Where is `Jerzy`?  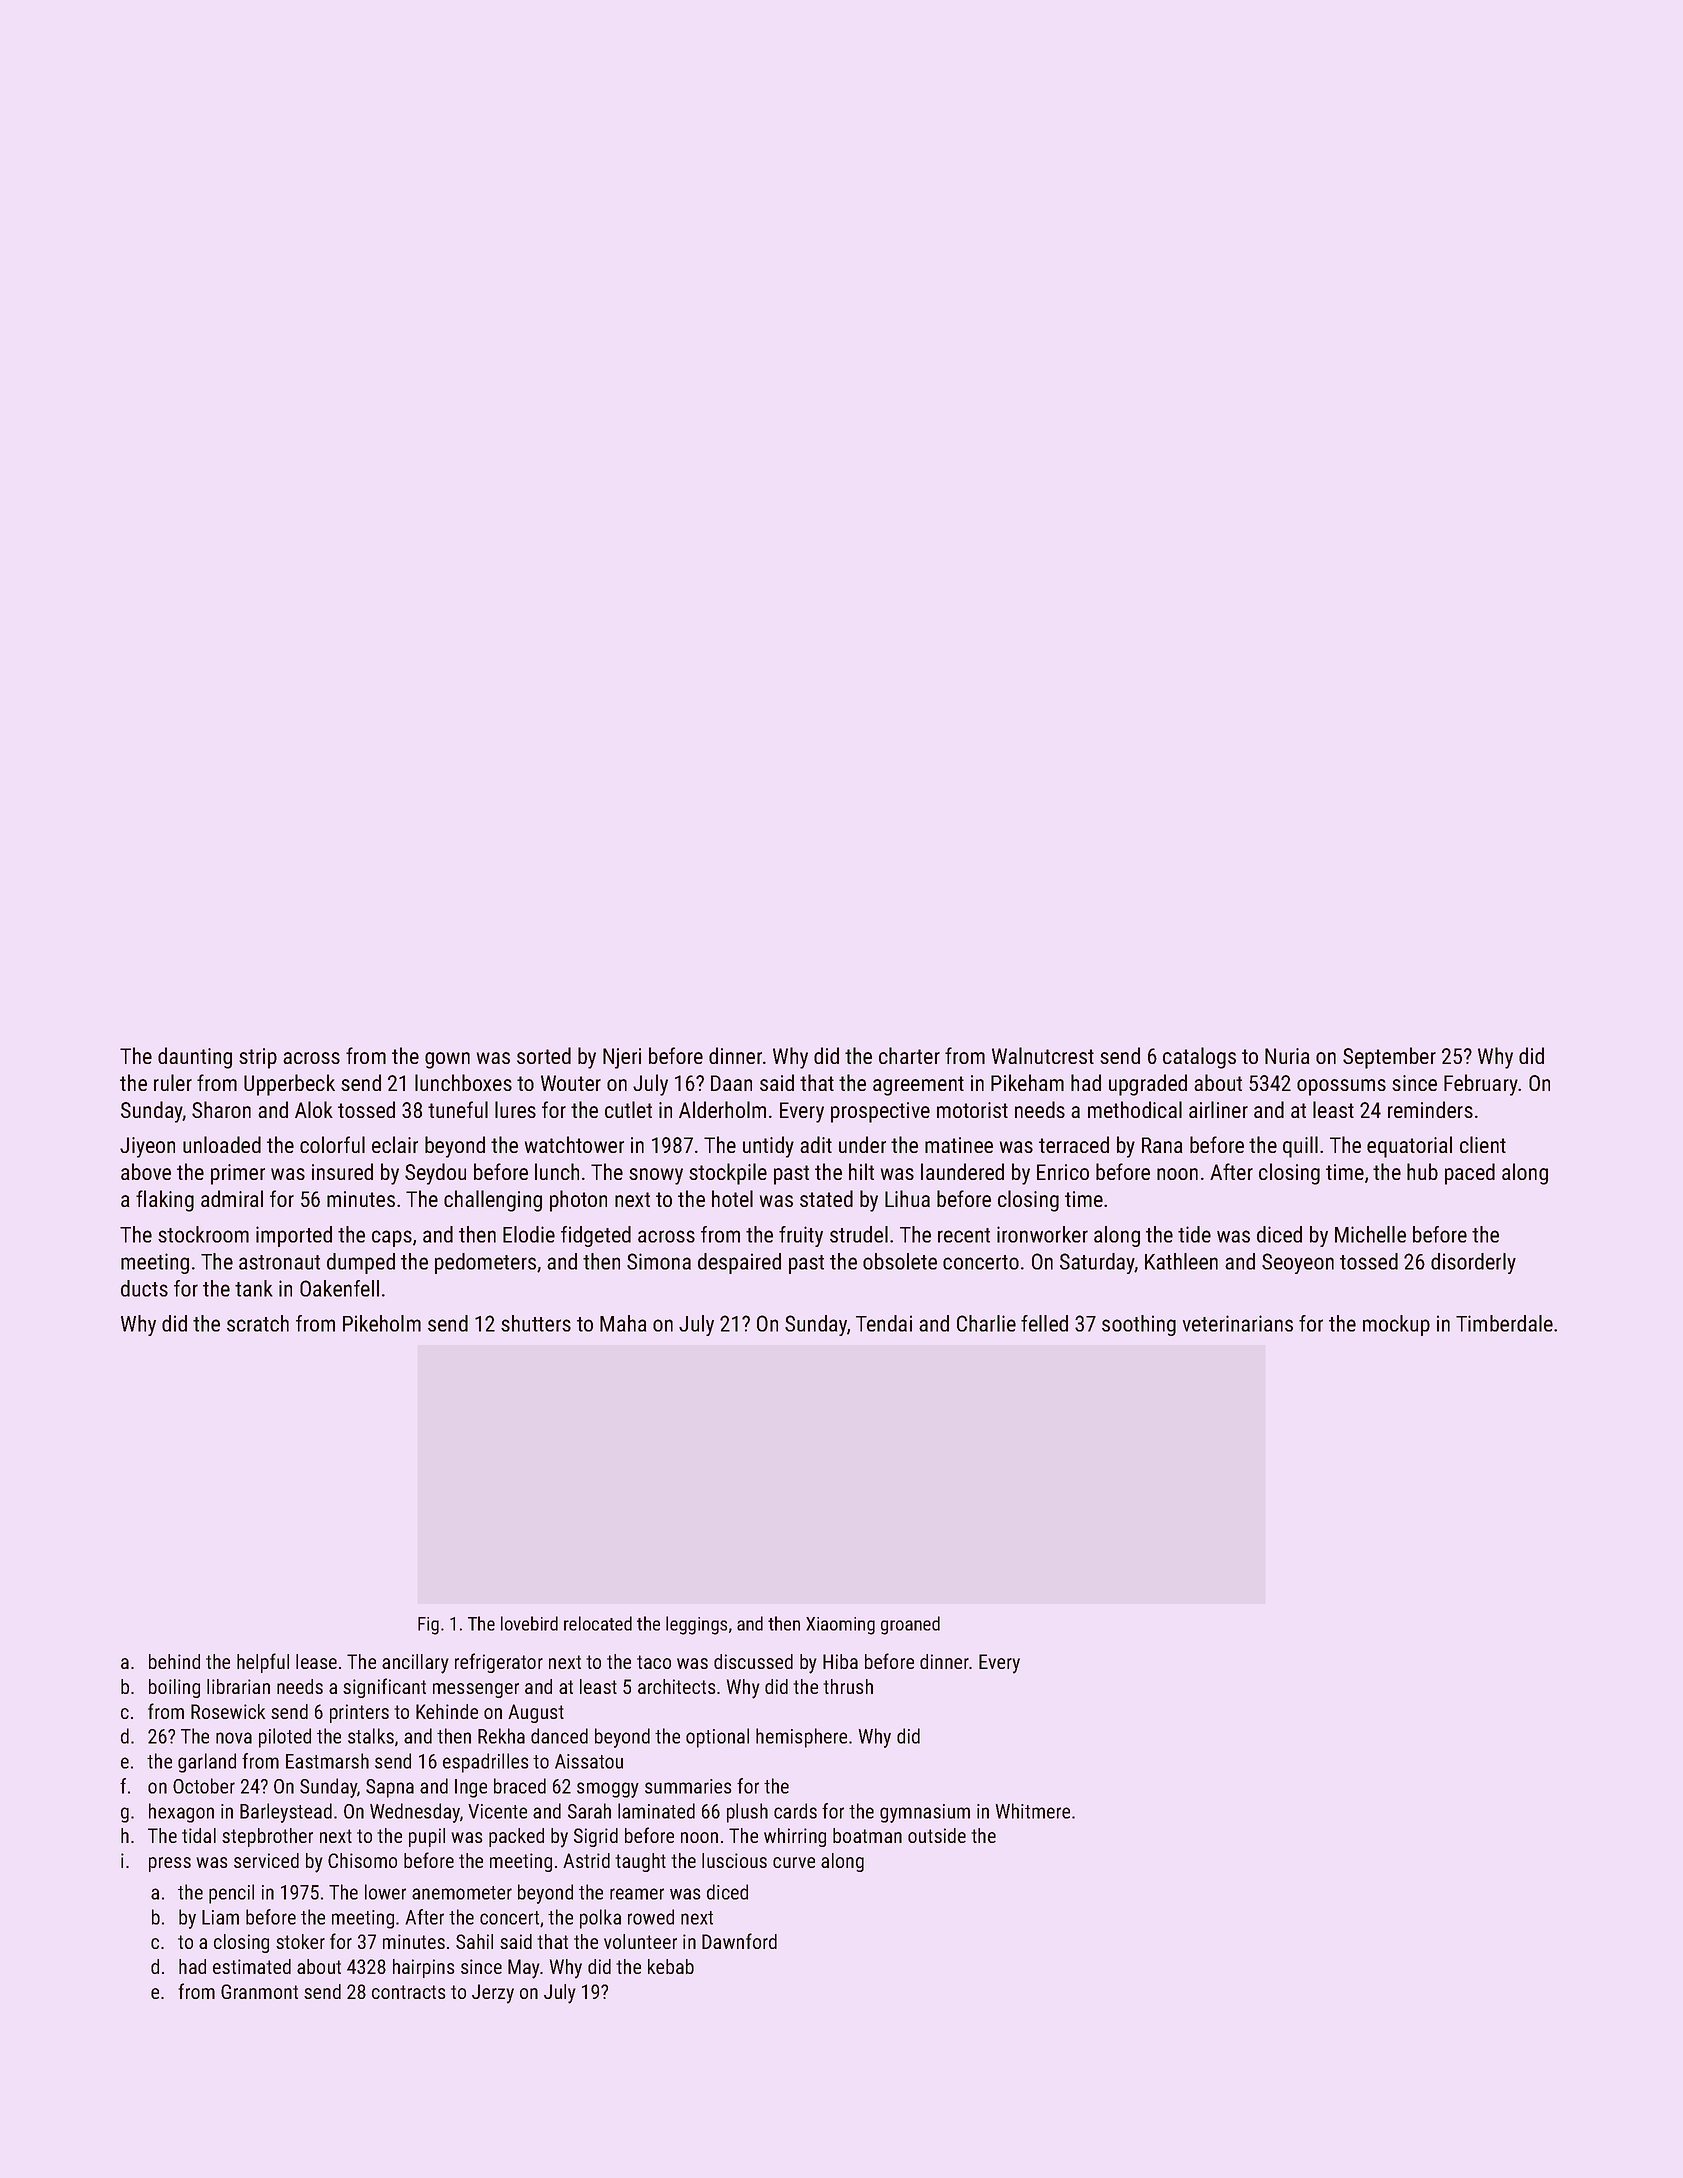 Jerzy is located at coordinates (493, 1994).
